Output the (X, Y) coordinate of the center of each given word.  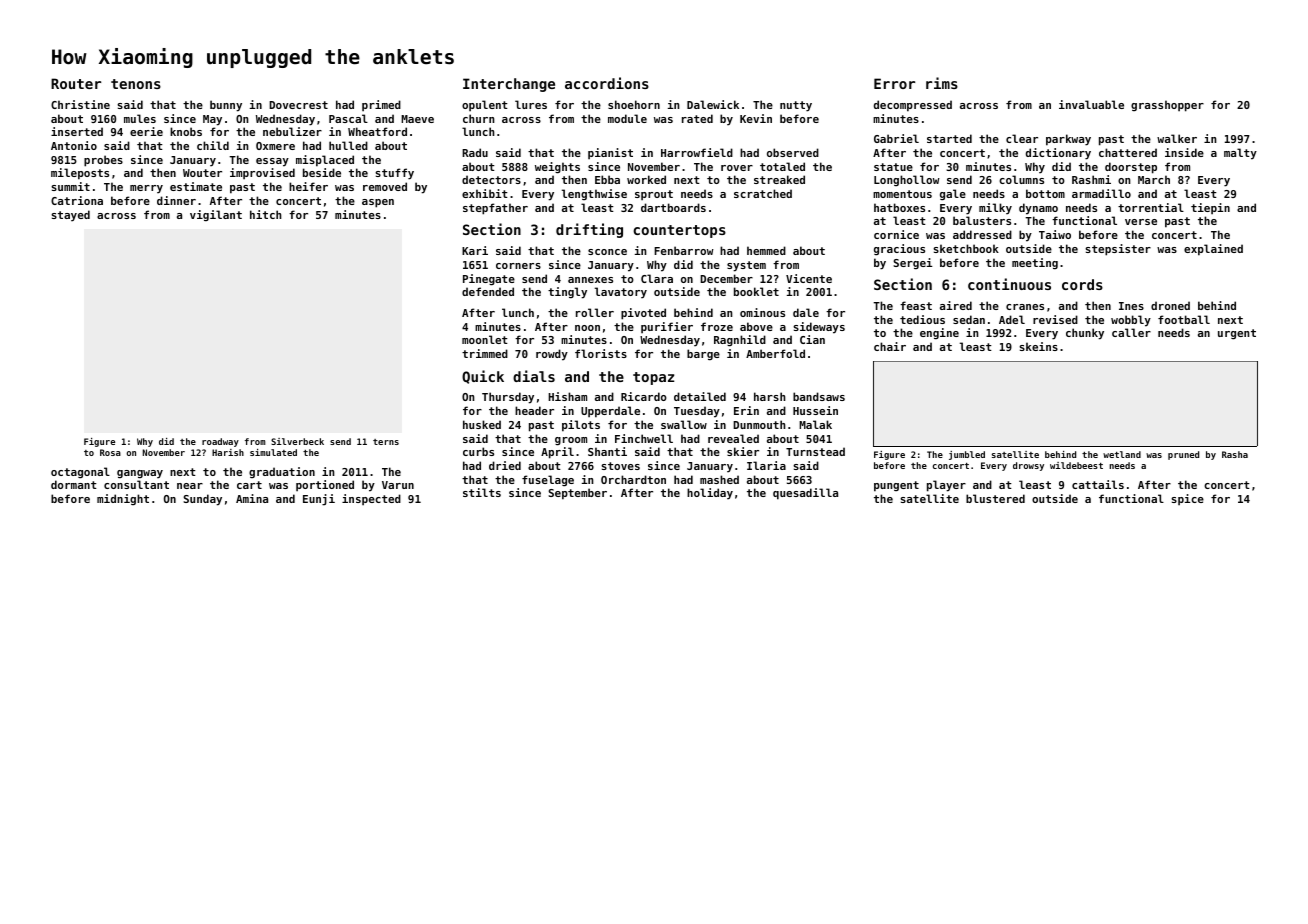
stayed (70, 216)
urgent (1237, 334)
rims (942, 83)
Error (894, 83)
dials (534, 376)
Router (76, 83)
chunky (1085, 334)
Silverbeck (297, 441)
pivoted (643, 314)
